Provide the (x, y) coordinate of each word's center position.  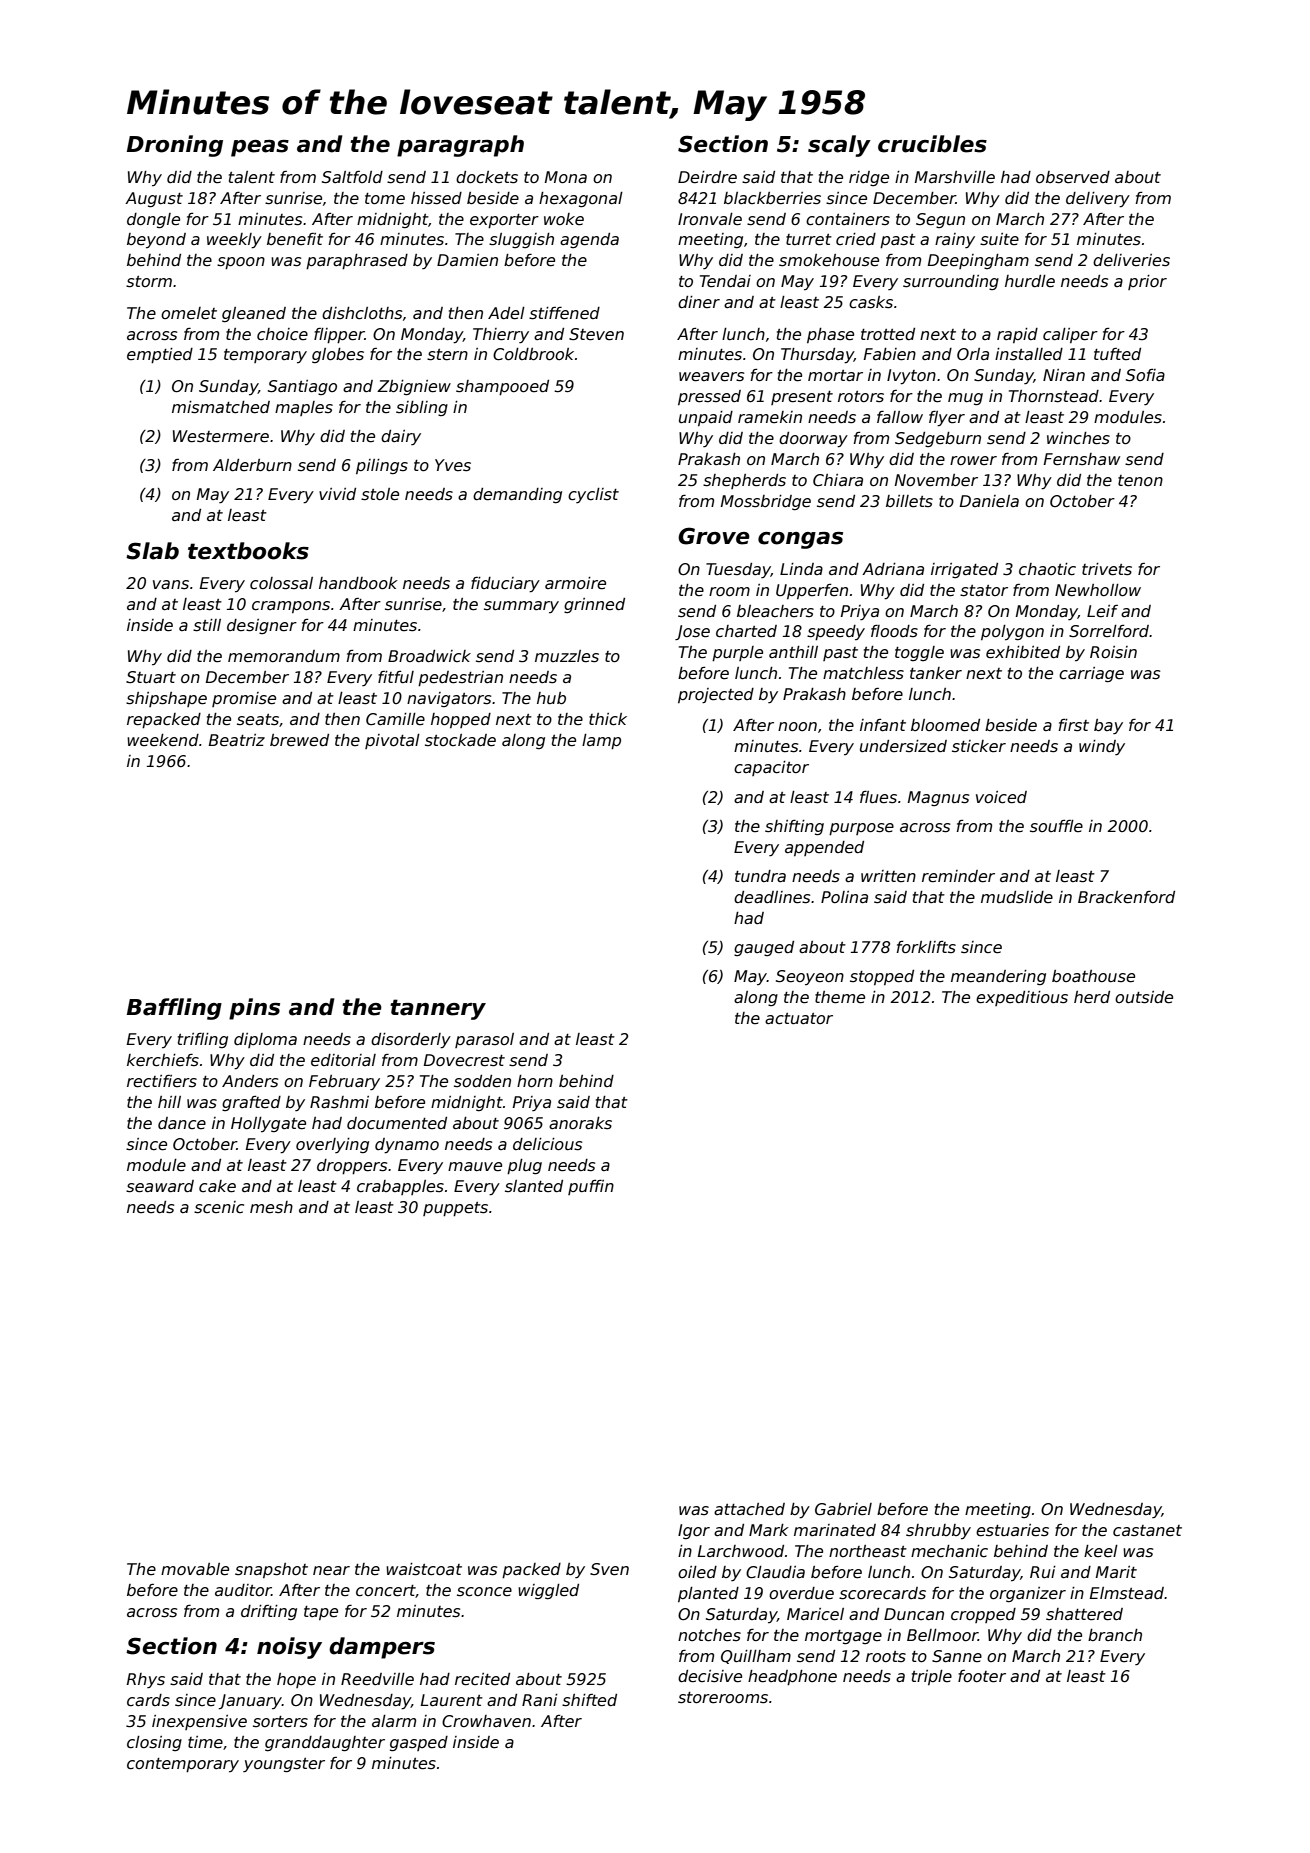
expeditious (1022, 998)
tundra (760, 876)
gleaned (254, 314)
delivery (1098, 200)
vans (171, 585)
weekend (163, 740)
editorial (343, 1060)
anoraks (580, 1123)
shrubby (938, 1531)
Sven (609, 1569)
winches (1078, 438)
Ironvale (710, 219)
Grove (714, 536)
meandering (998, 977)
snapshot (271, 1570)
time (205, 1742)
